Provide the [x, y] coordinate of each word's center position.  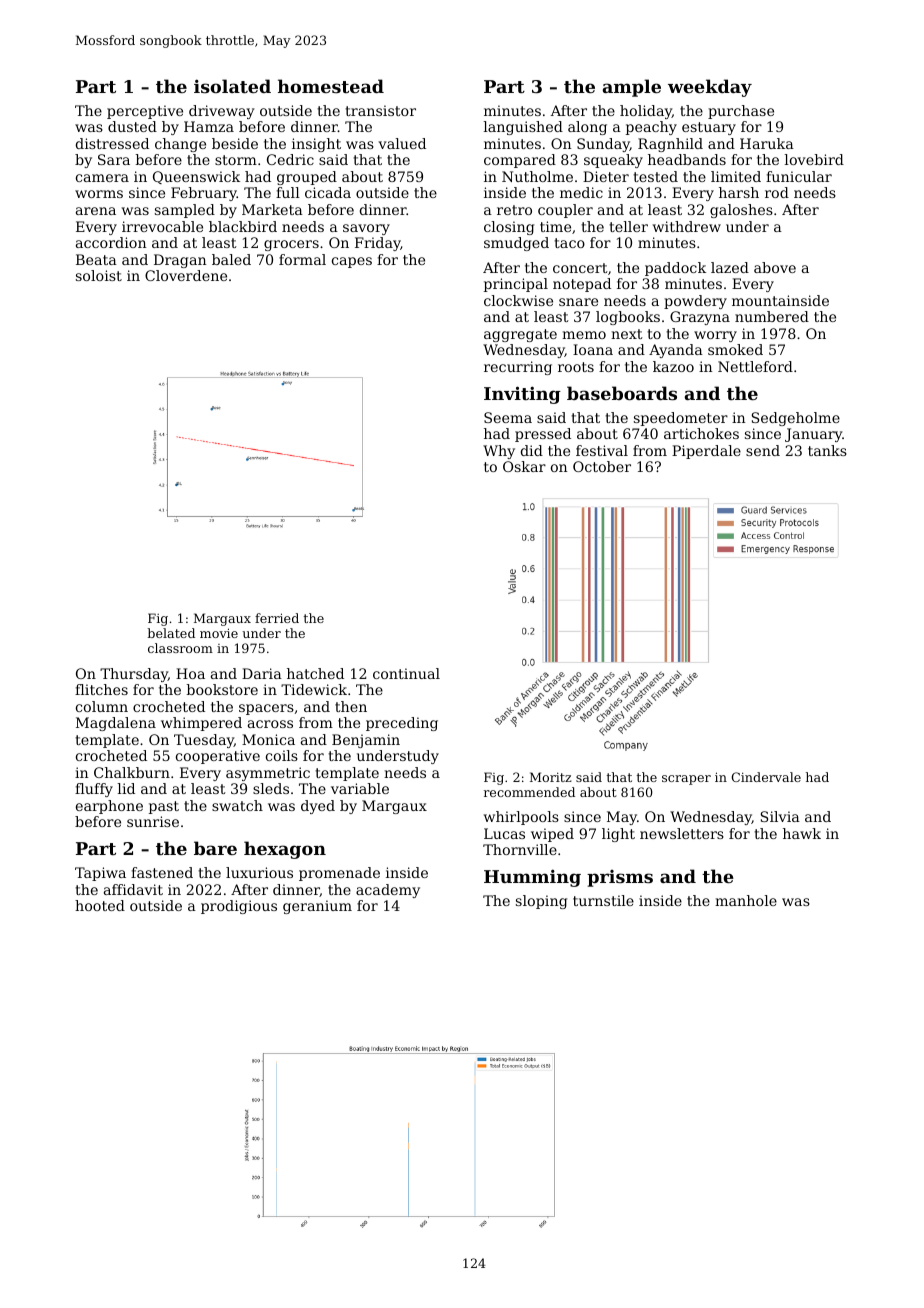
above [775, 267]
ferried [277, 618]
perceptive [145, 112]
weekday [710, 88]
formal [302, 259]
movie [219, 633]
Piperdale [706, 452]
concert [580, 268]
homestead [331, 86]
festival [602, 450]
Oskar [524, 466]
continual [406, 673]
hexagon [285, 850]
